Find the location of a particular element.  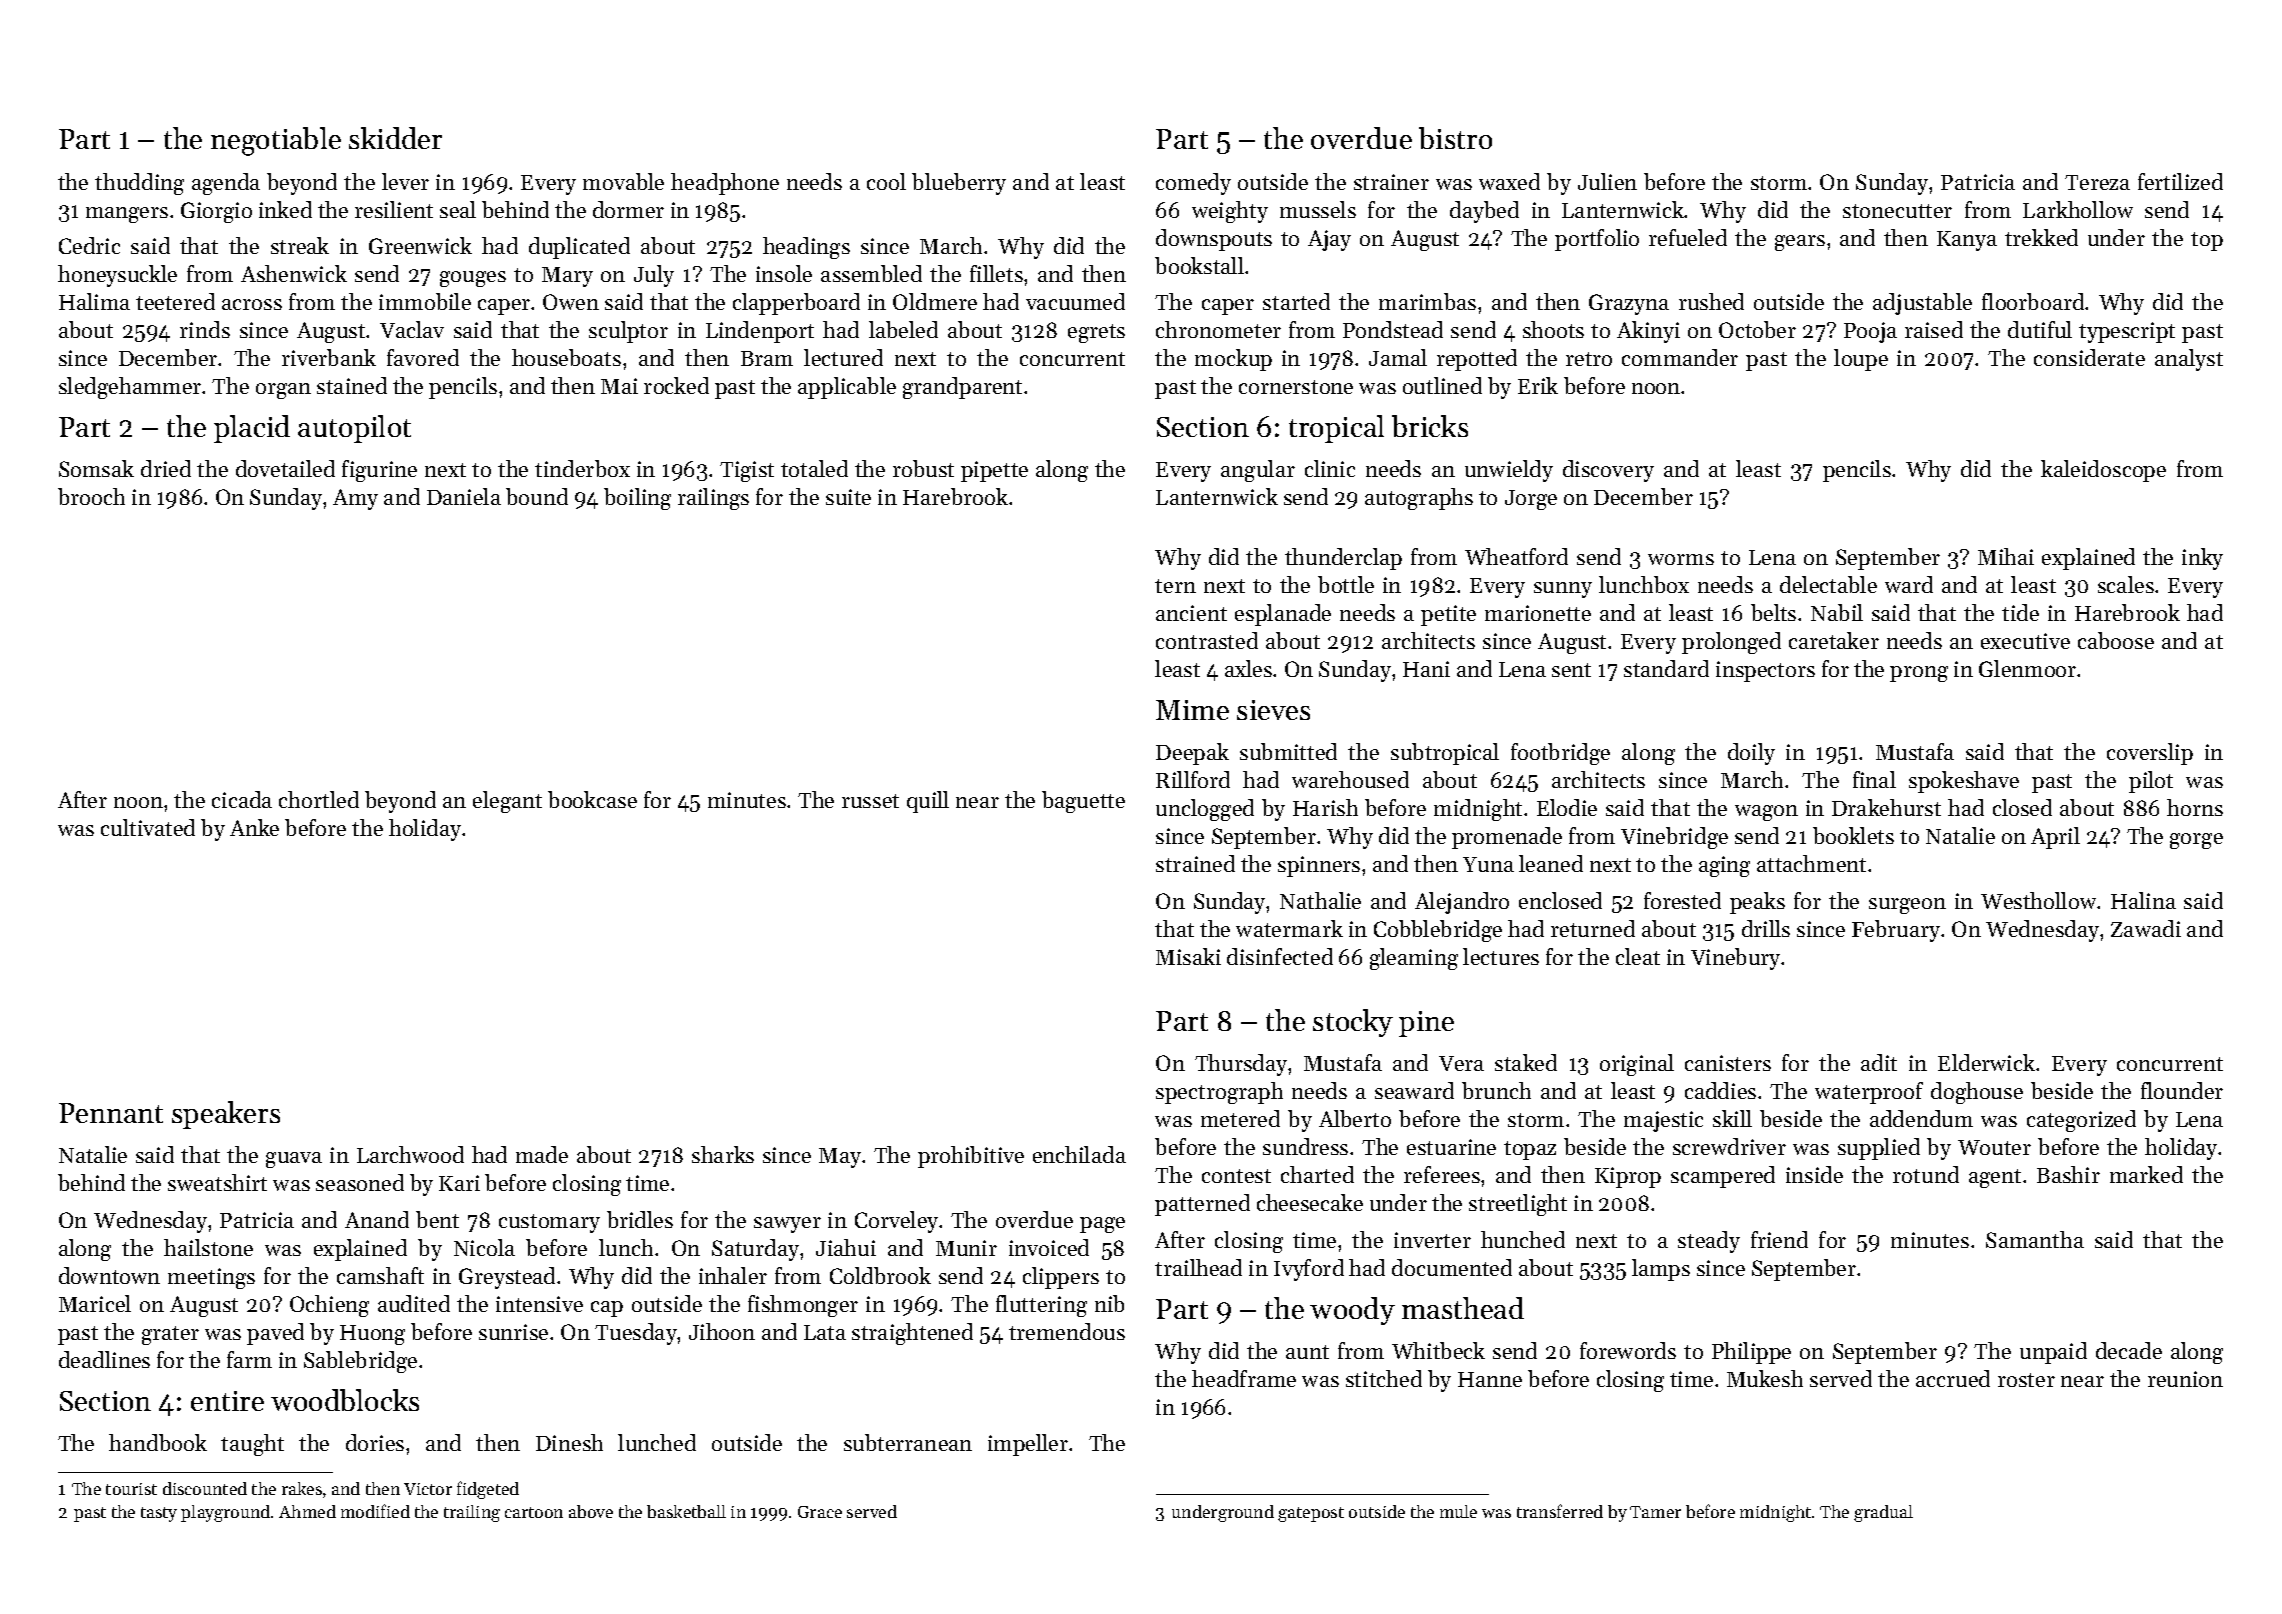

bent is located at coordinates (437, 1219).
